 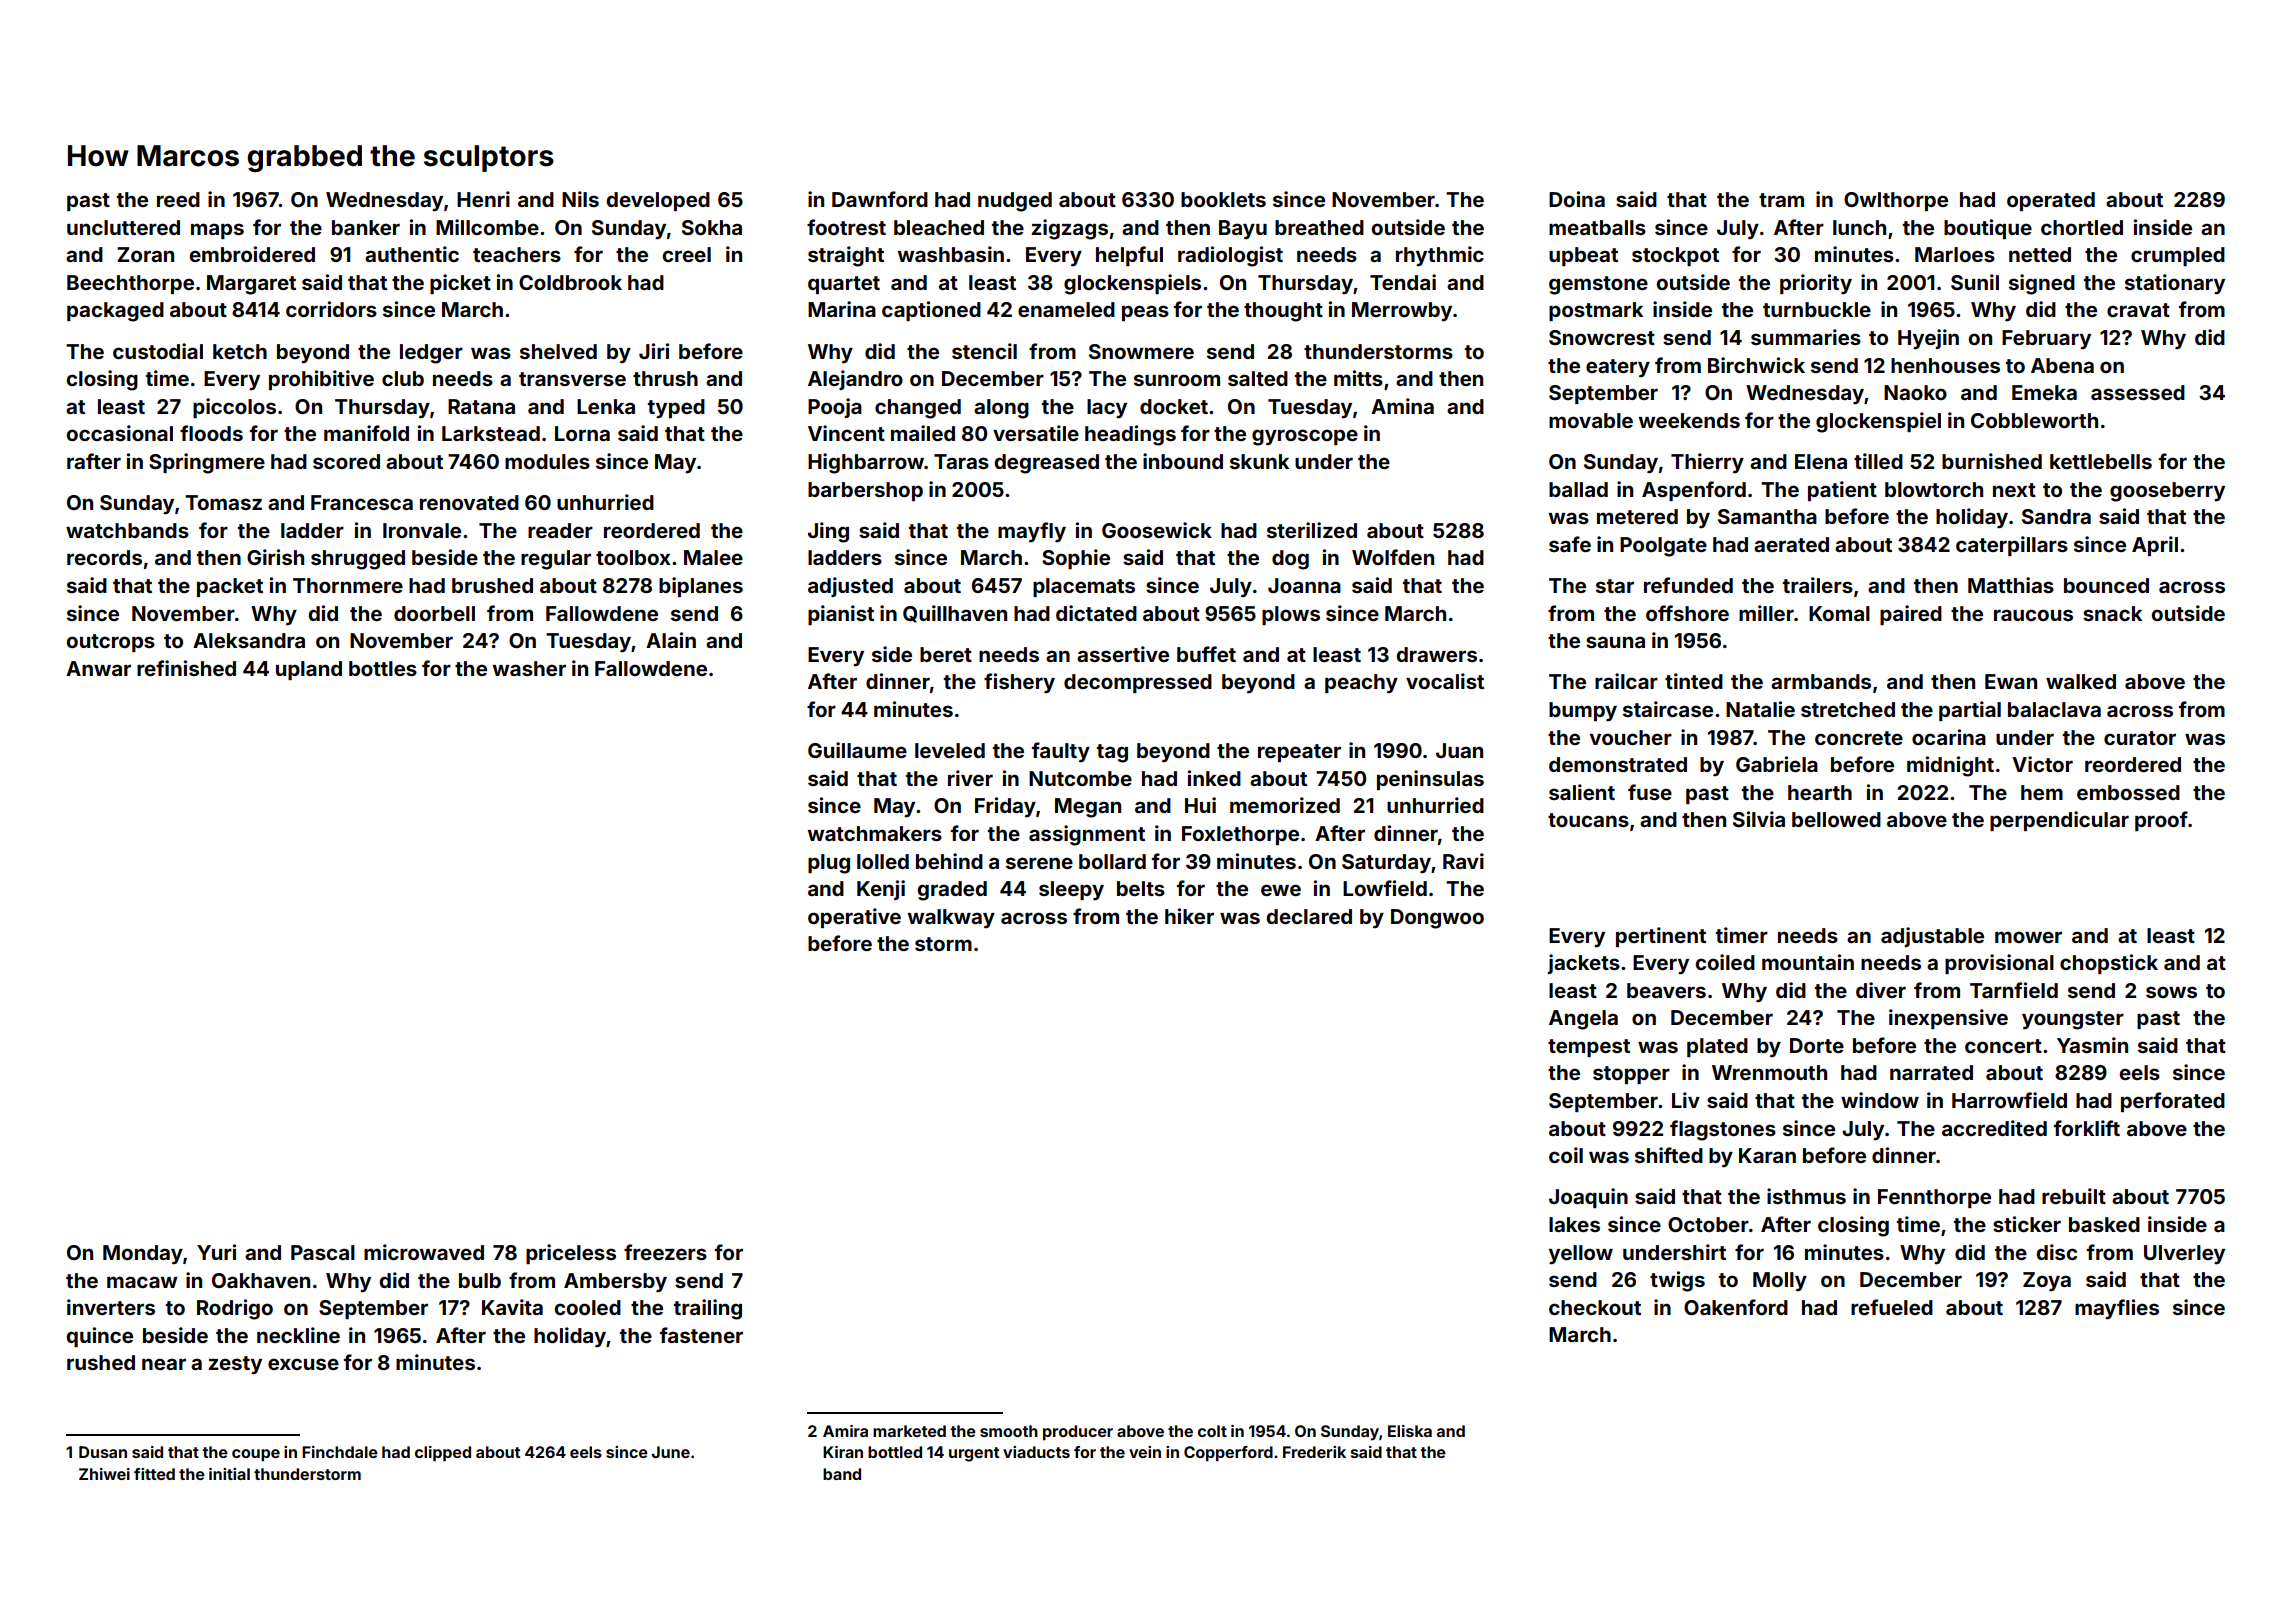 What do you see at coordinates (951, 919) in the page?
I see `walkway` at bounding box center [951, 919].
